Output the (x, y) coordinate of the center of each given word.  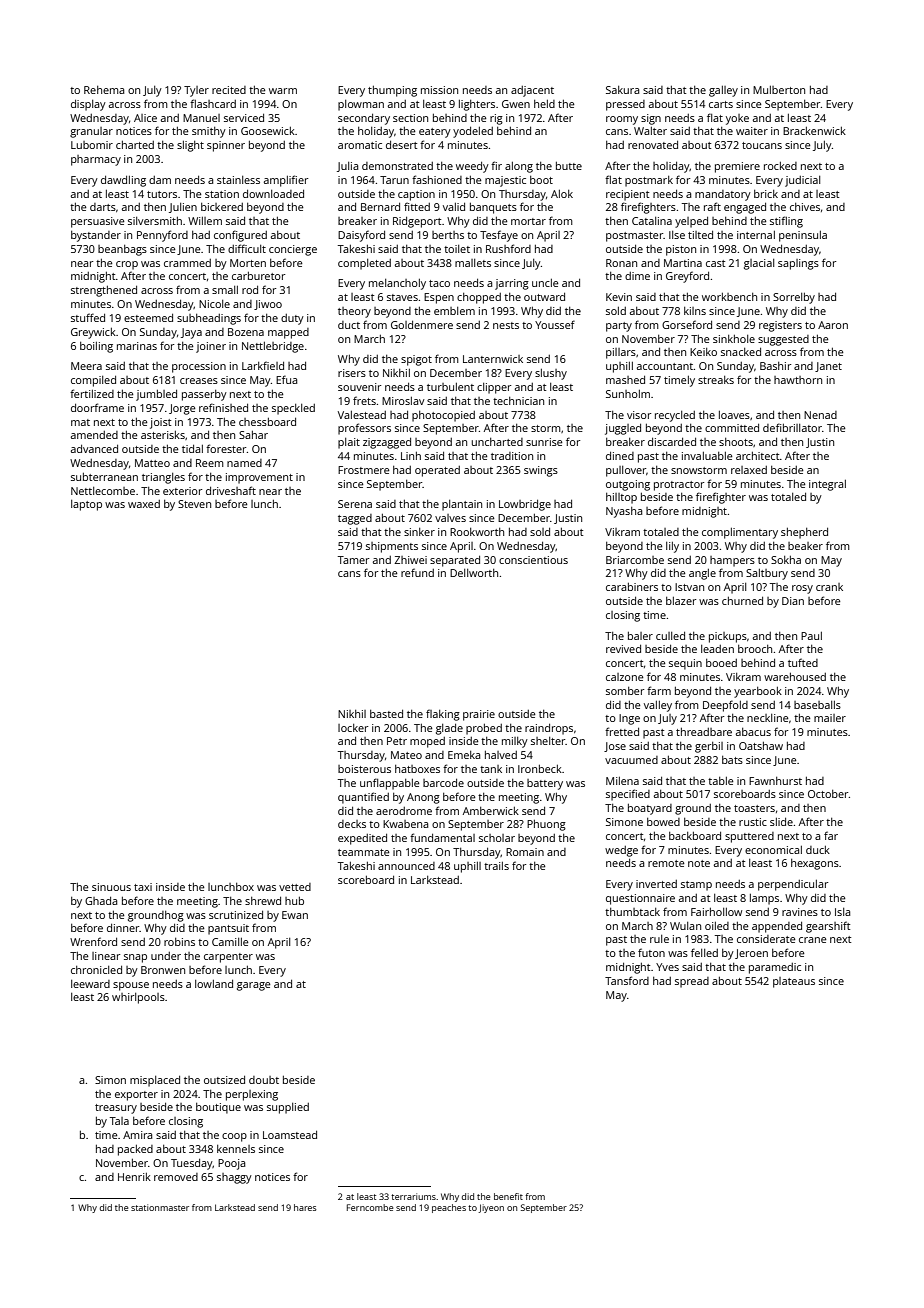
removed (176, 1177)
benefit (508, 1196)
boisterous (364, 769)
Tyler (196, 91)
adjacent (532, 91)
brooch (755, 649)
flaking (443, 715)
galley (723, 91)
